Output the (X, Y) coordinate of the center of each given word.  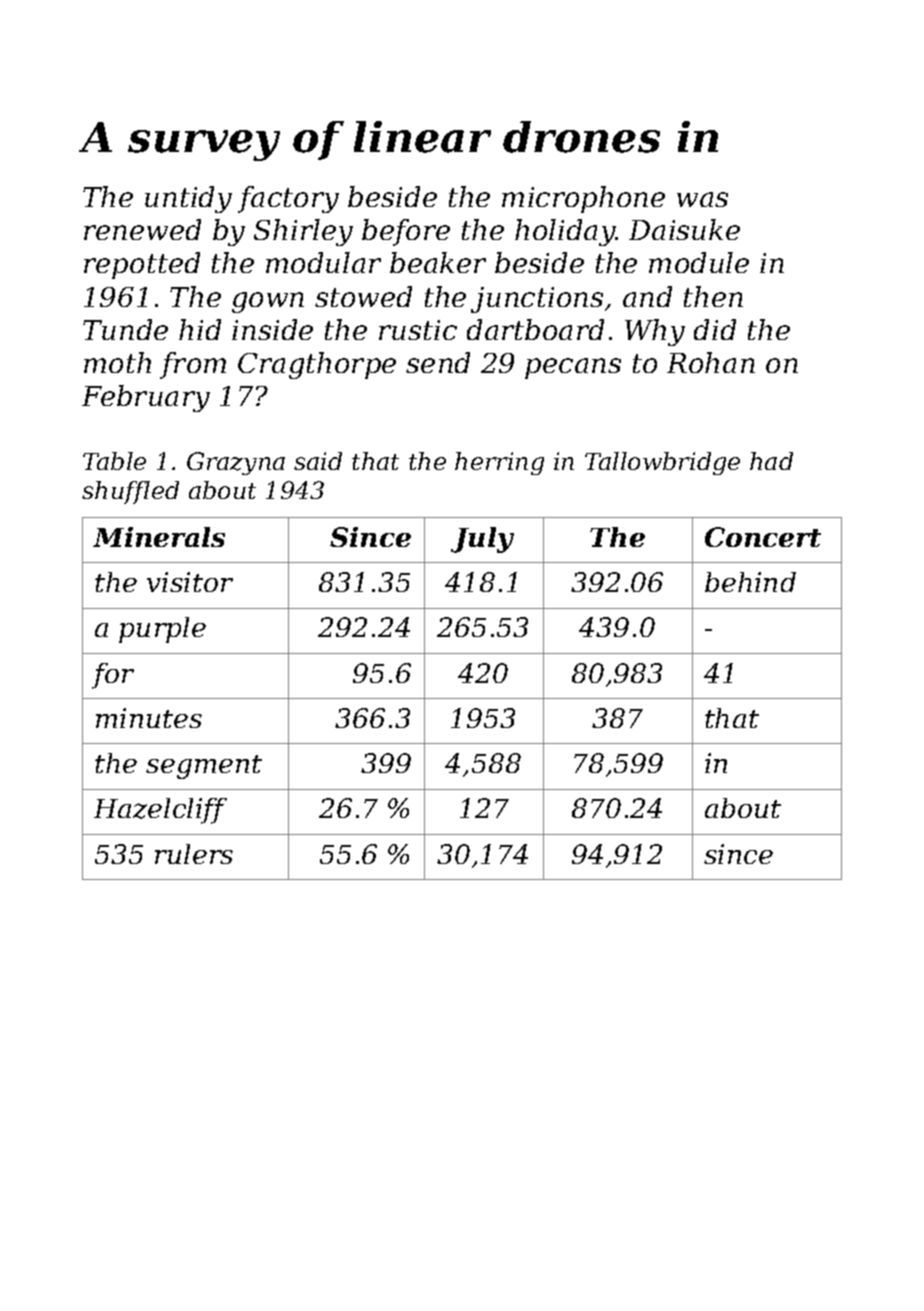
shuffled (130, 492)
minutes (149, 718)
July (482, 540)
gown (268, 302)
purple (162, 630)
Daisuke (684, 229)
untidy (188, 199)
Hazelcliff (160, 811)
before (406, 232)
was (702, 199)
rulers (194, 854)
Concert (763, 537)
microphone (583, 199)
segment (204, 767)
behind (750, 582)
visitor (190, 582)
